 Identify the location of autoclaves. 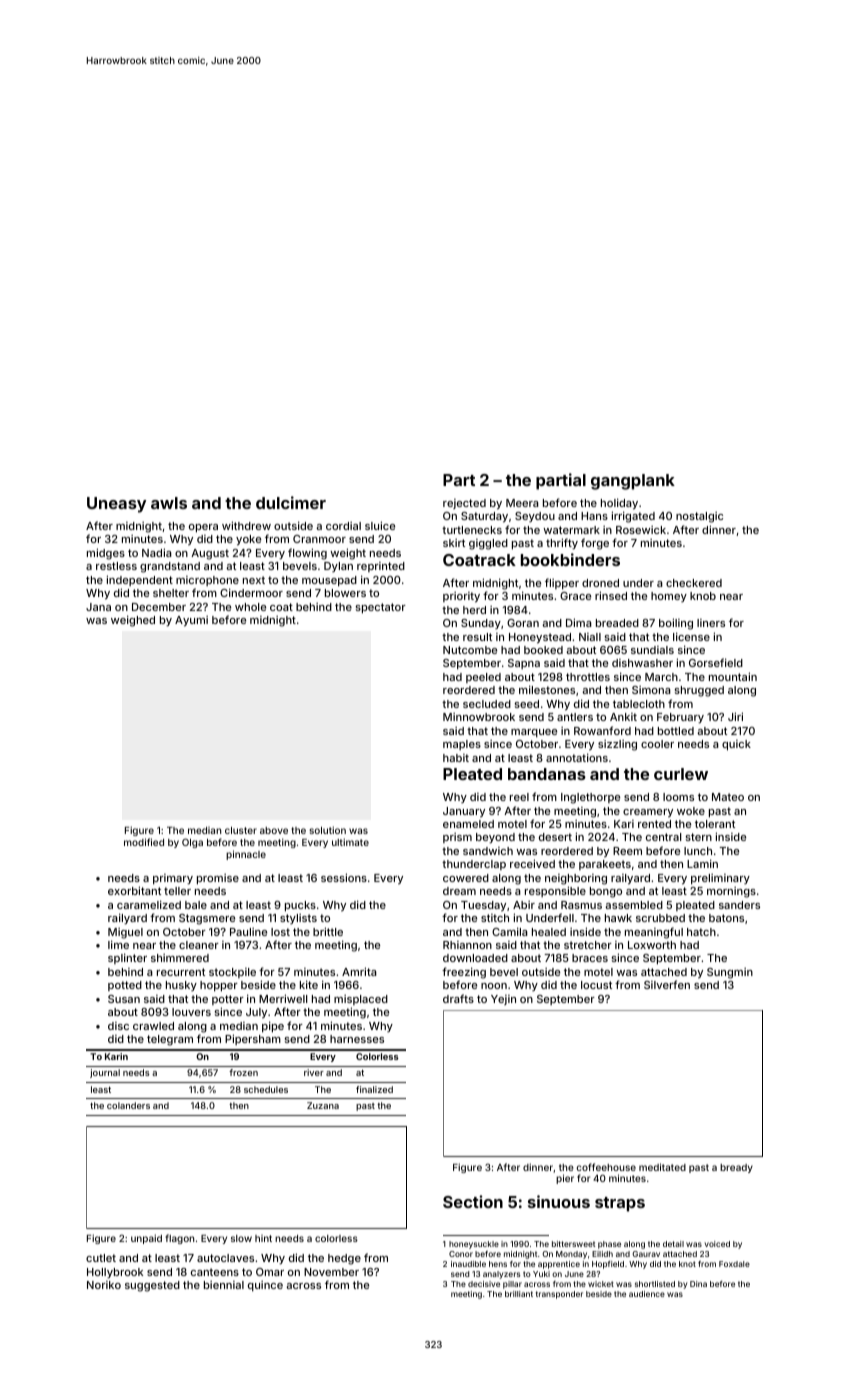
(225, 1258).
